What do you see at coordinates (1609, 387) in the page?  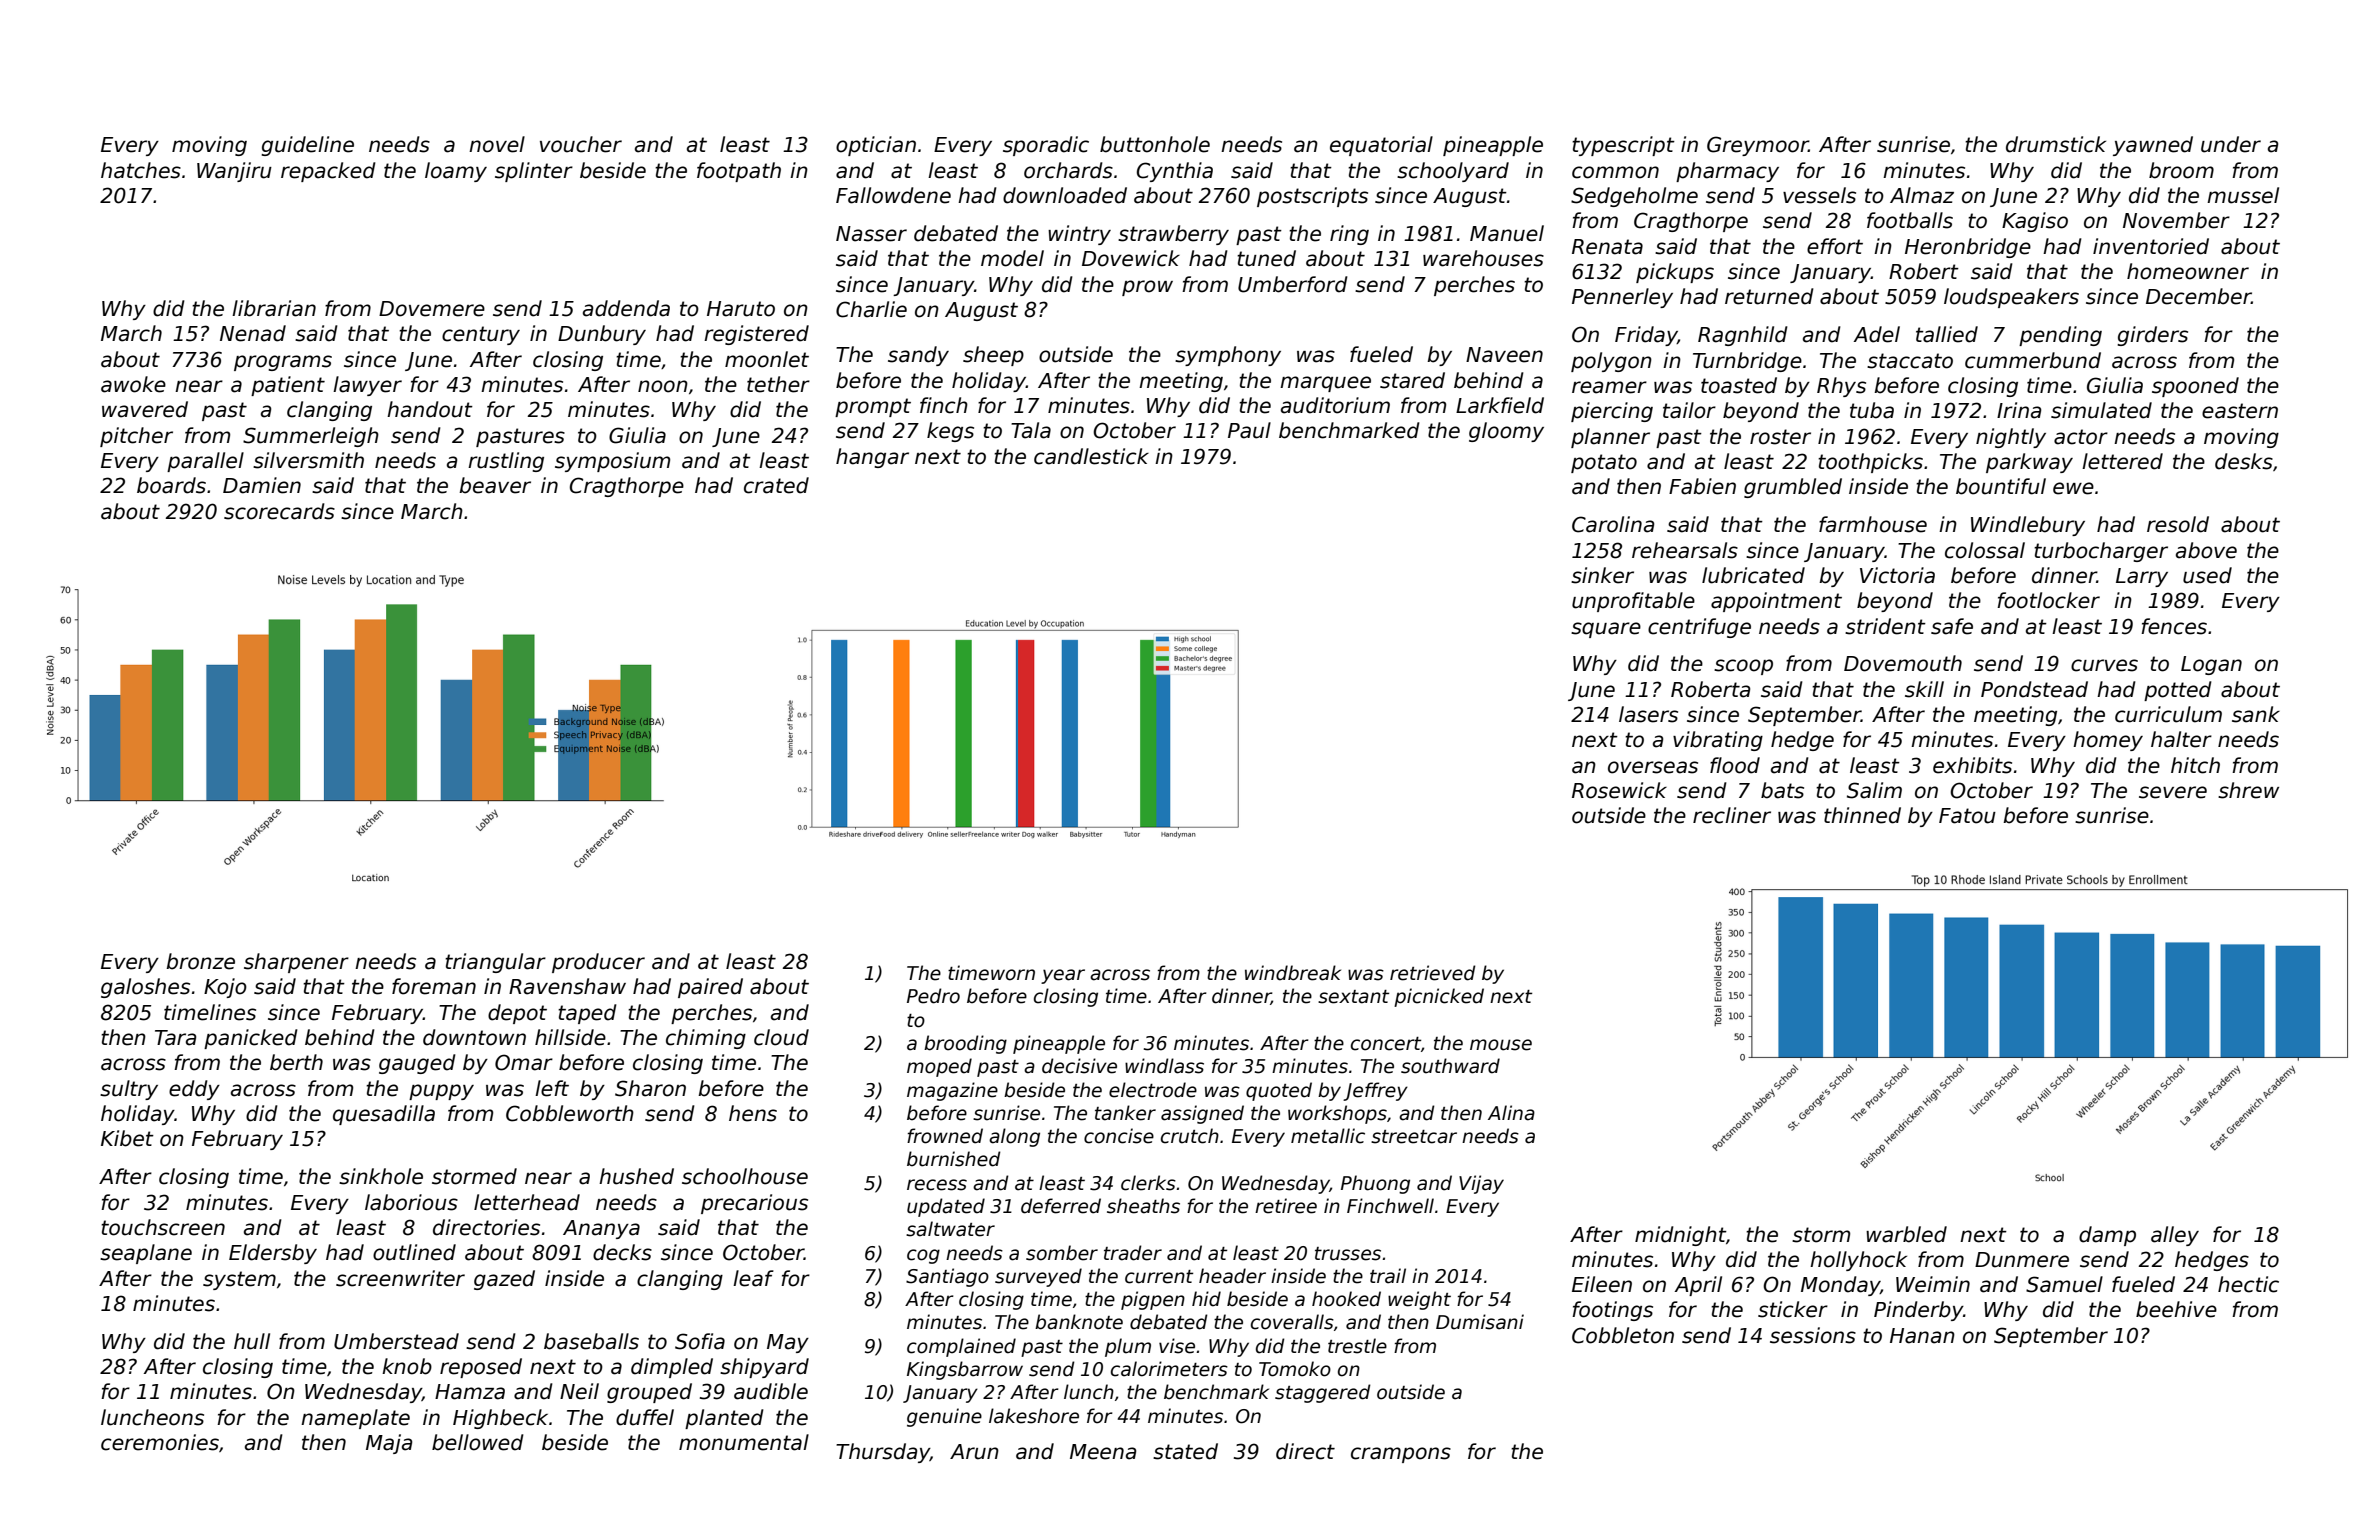 I see `reamer` at bounding box center [1609, 387].
